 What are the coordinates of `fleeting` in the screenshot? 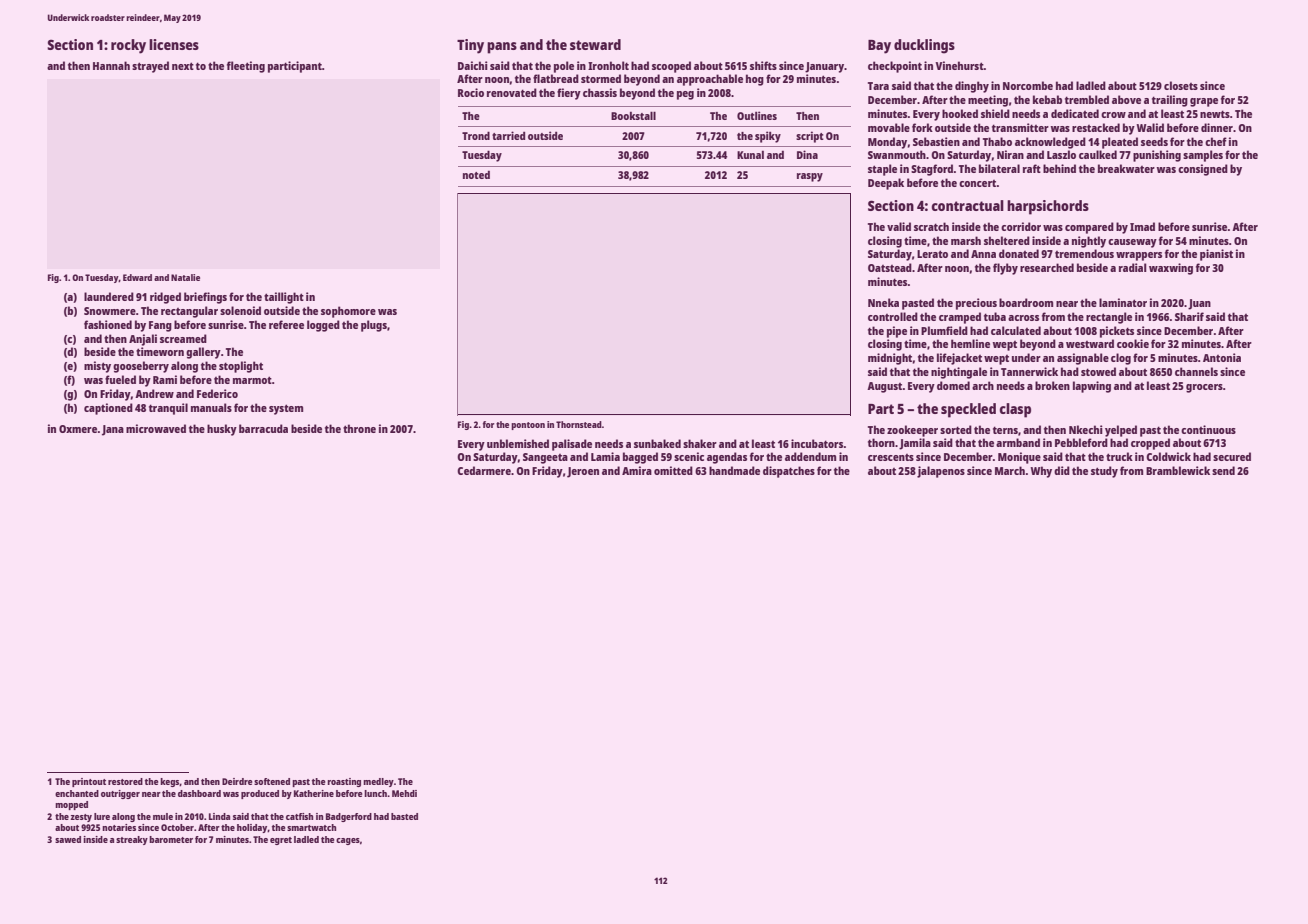 It's located at (246, 67).
